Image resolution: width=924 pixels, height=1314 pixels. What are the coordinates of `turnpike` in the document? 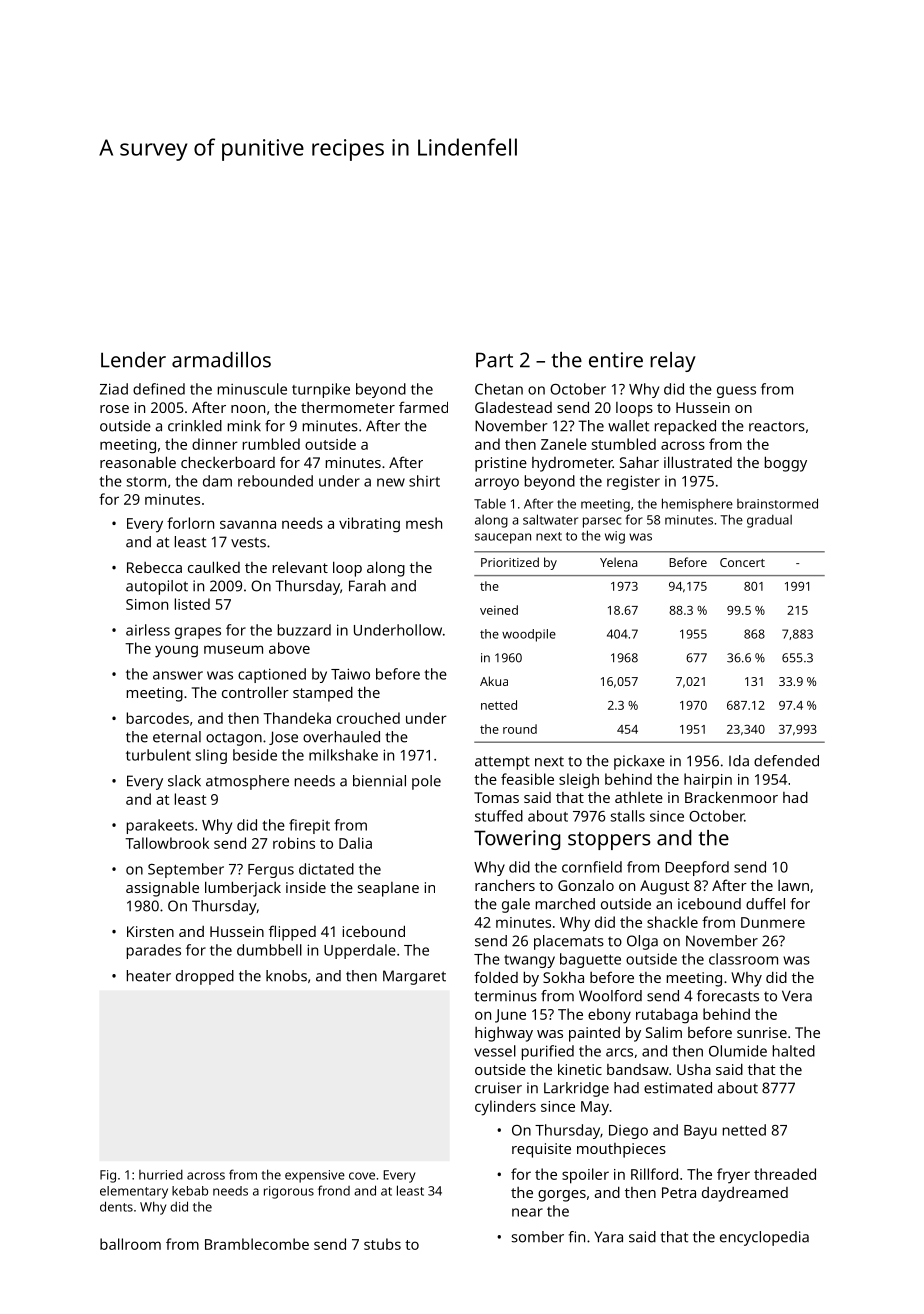 It's located at (321, 390).
